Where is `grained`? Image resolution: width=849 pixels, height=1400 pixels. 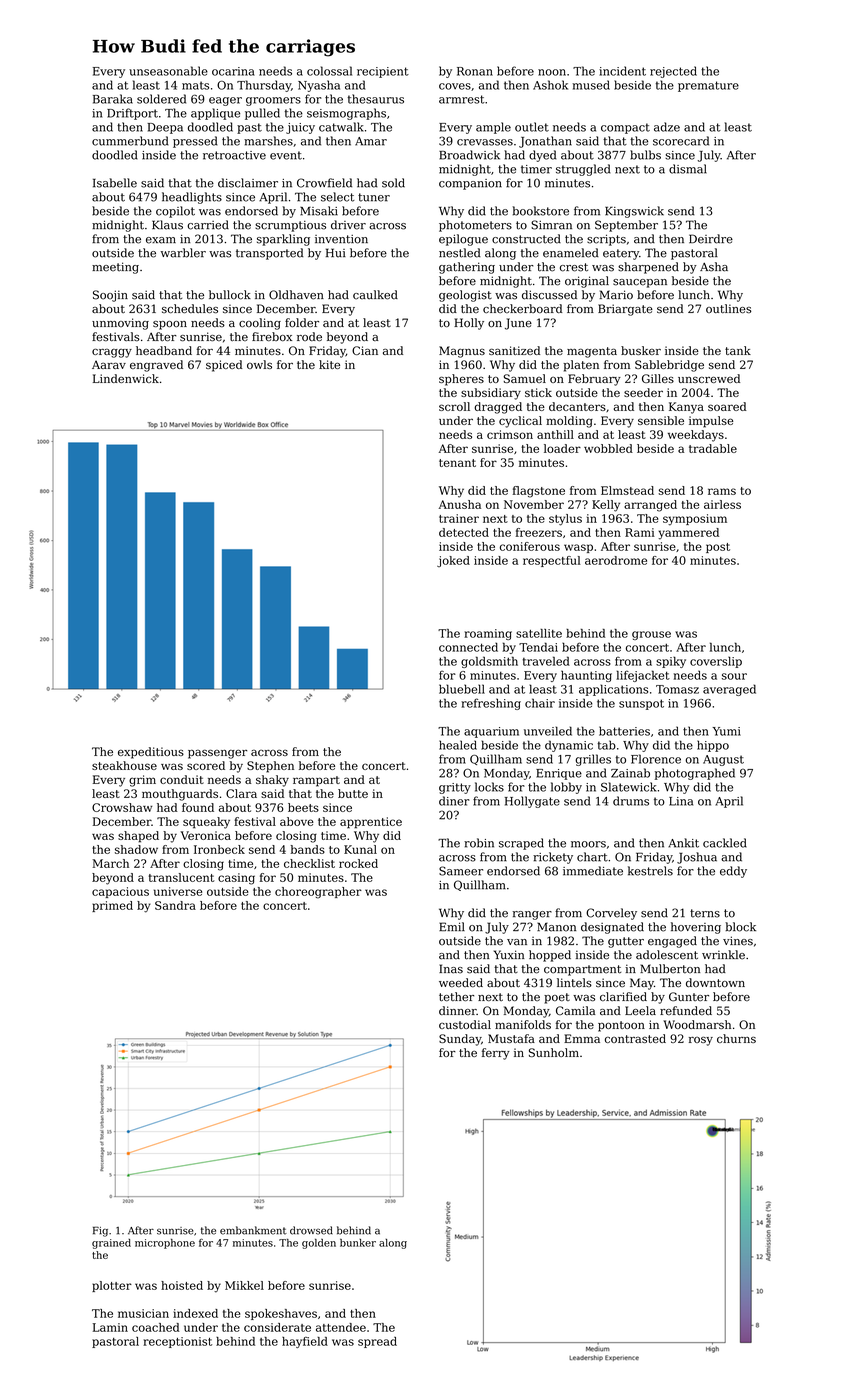
grained is located at coordinates (111, 1244).
